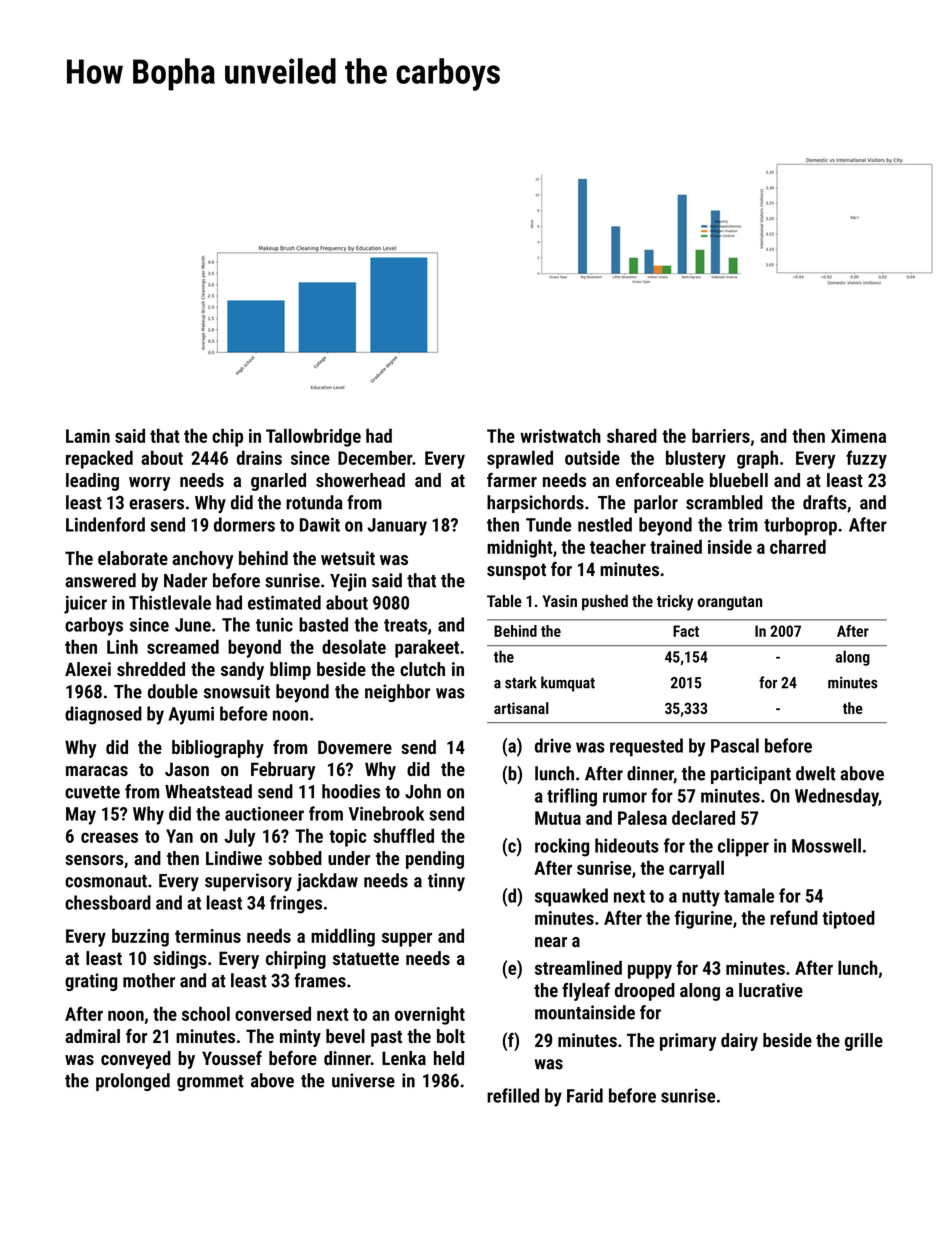 This screenshot has height=1233, width=952. Describe the element at coordinates (703, 817) in the screenshot. I see `declared` at that location.
